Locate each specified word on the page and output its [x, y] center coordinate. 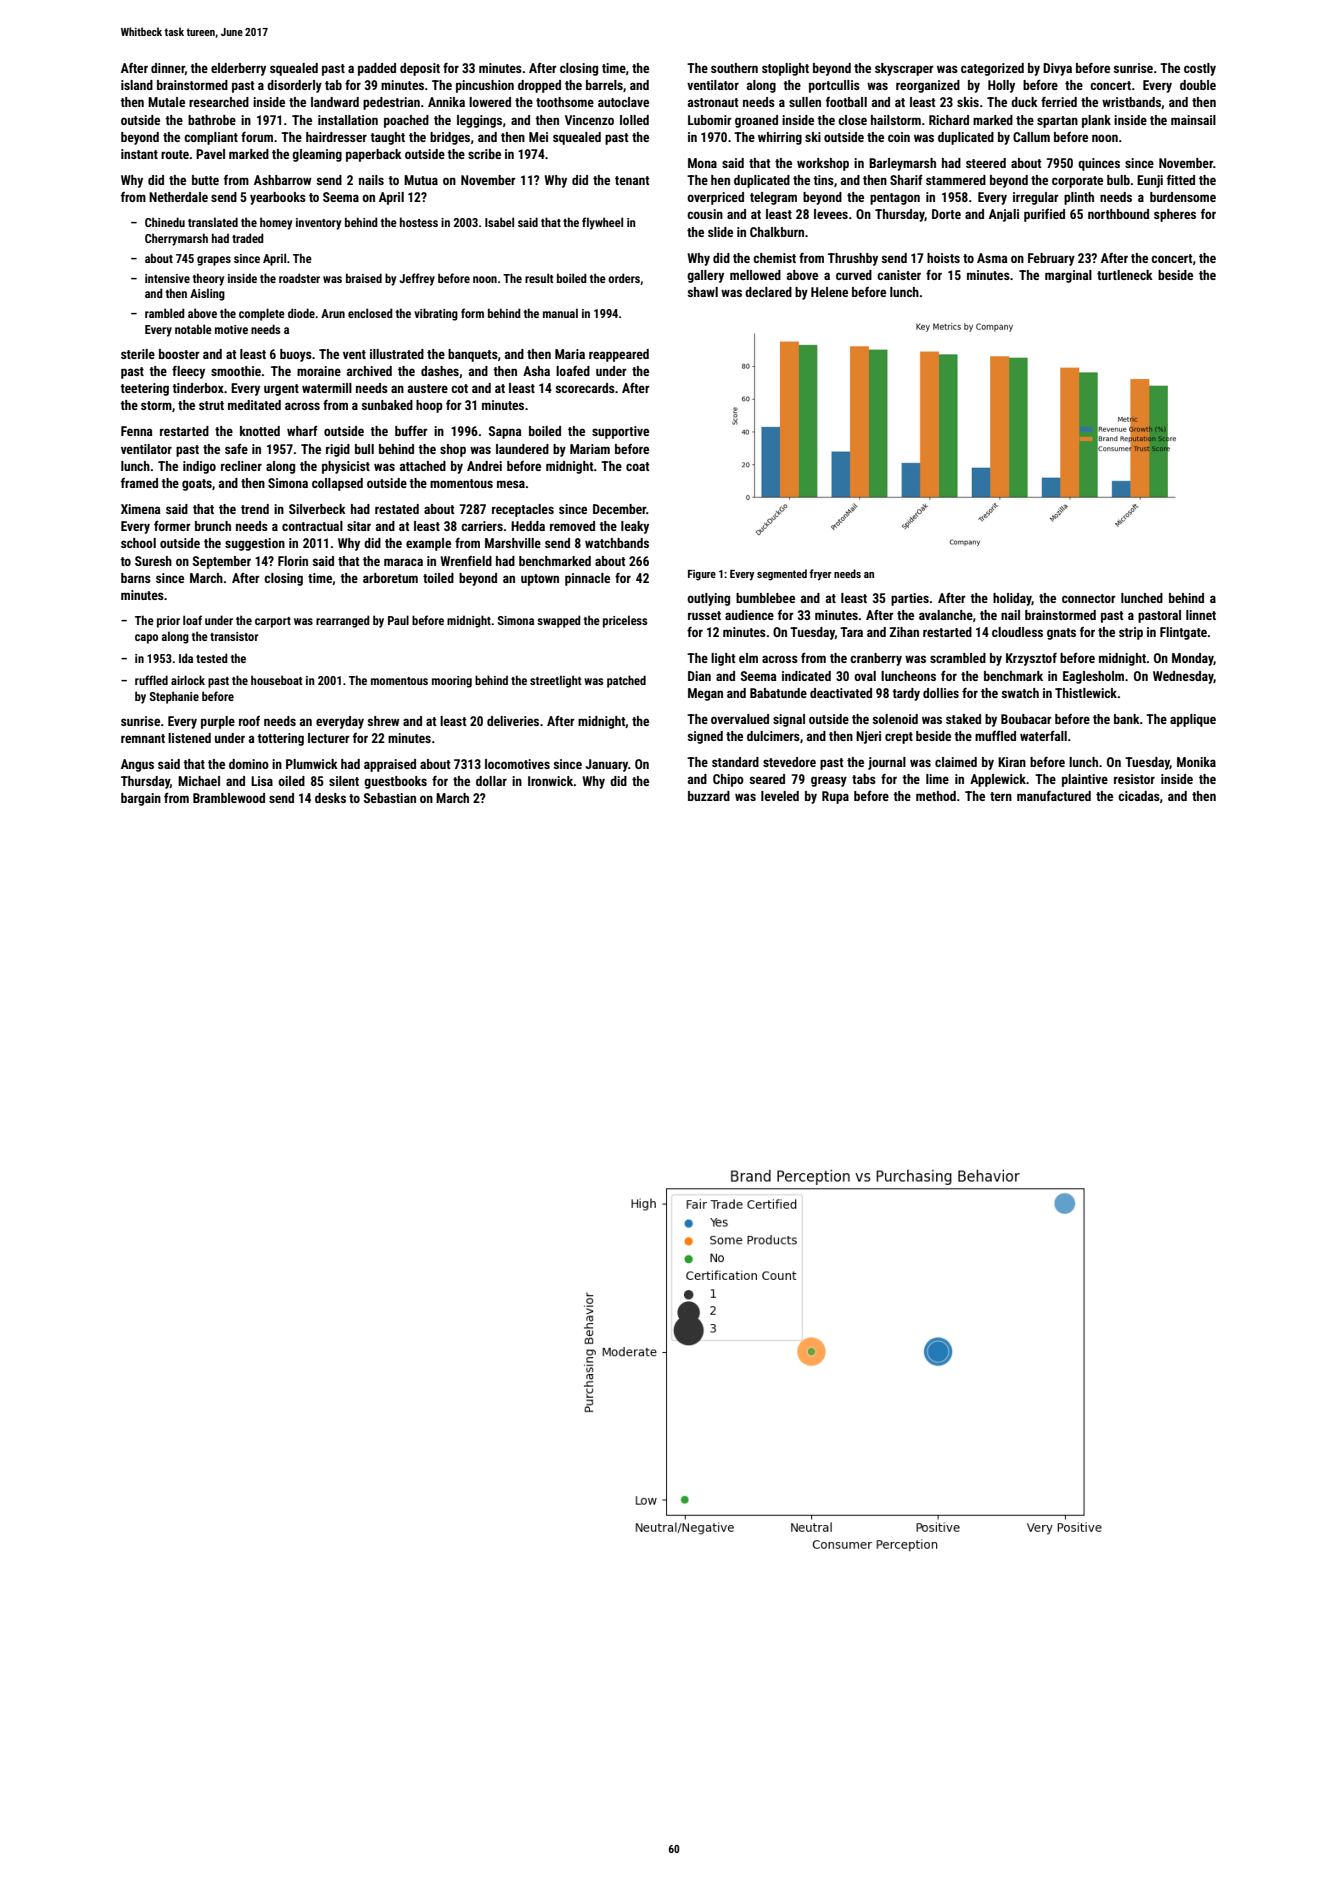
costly [1200, 69]
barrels [604, 85]
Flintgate [1183, 633]
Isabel [499, 222]
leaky [635, 527]
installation [348, 120]
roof [249, 721]
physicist [346, 467]
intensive [167, 278]
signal [789, 720]
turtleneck [1125, 275]
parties [910, 599]
